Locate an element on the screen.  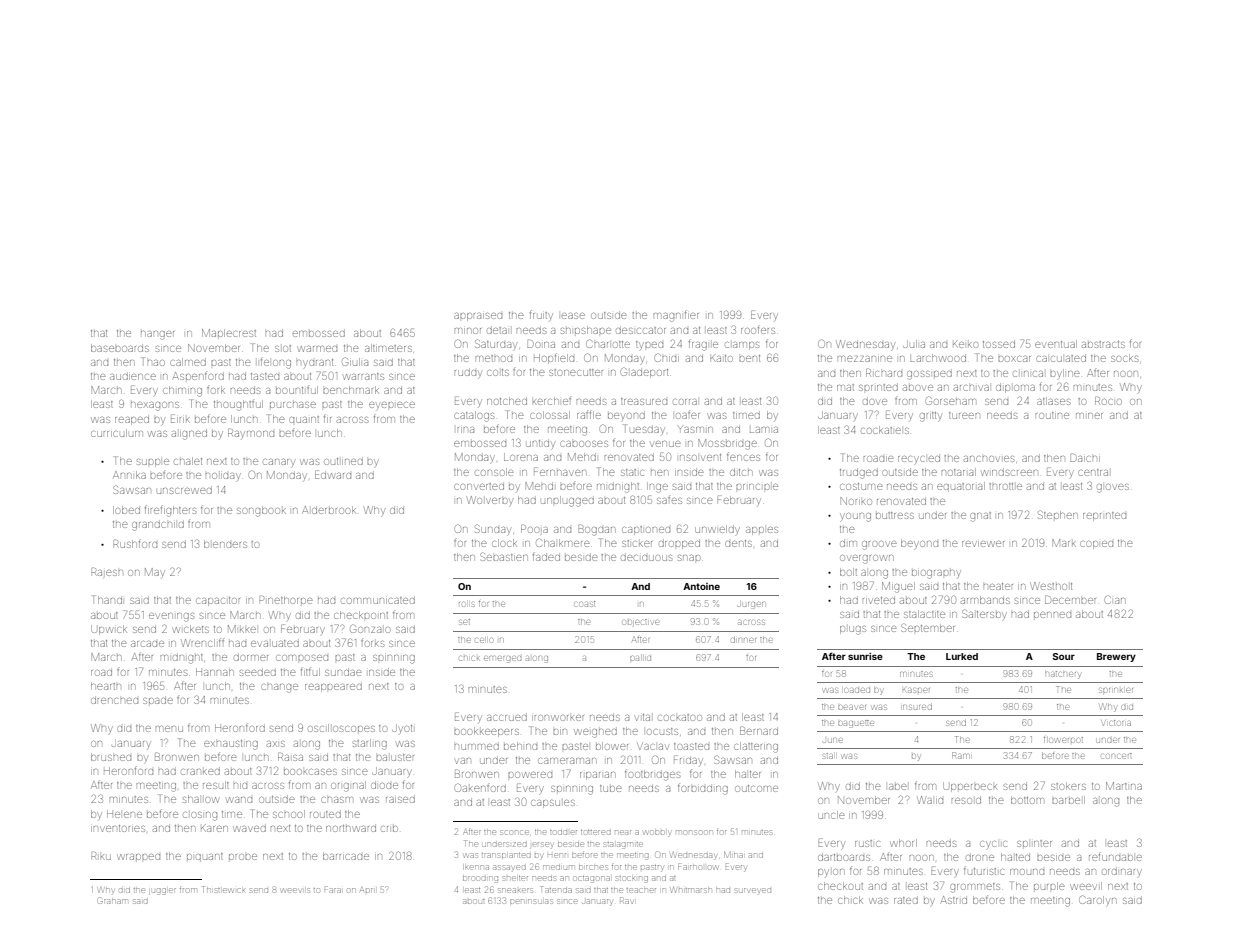
December is located at coordinates (1070, 600).
